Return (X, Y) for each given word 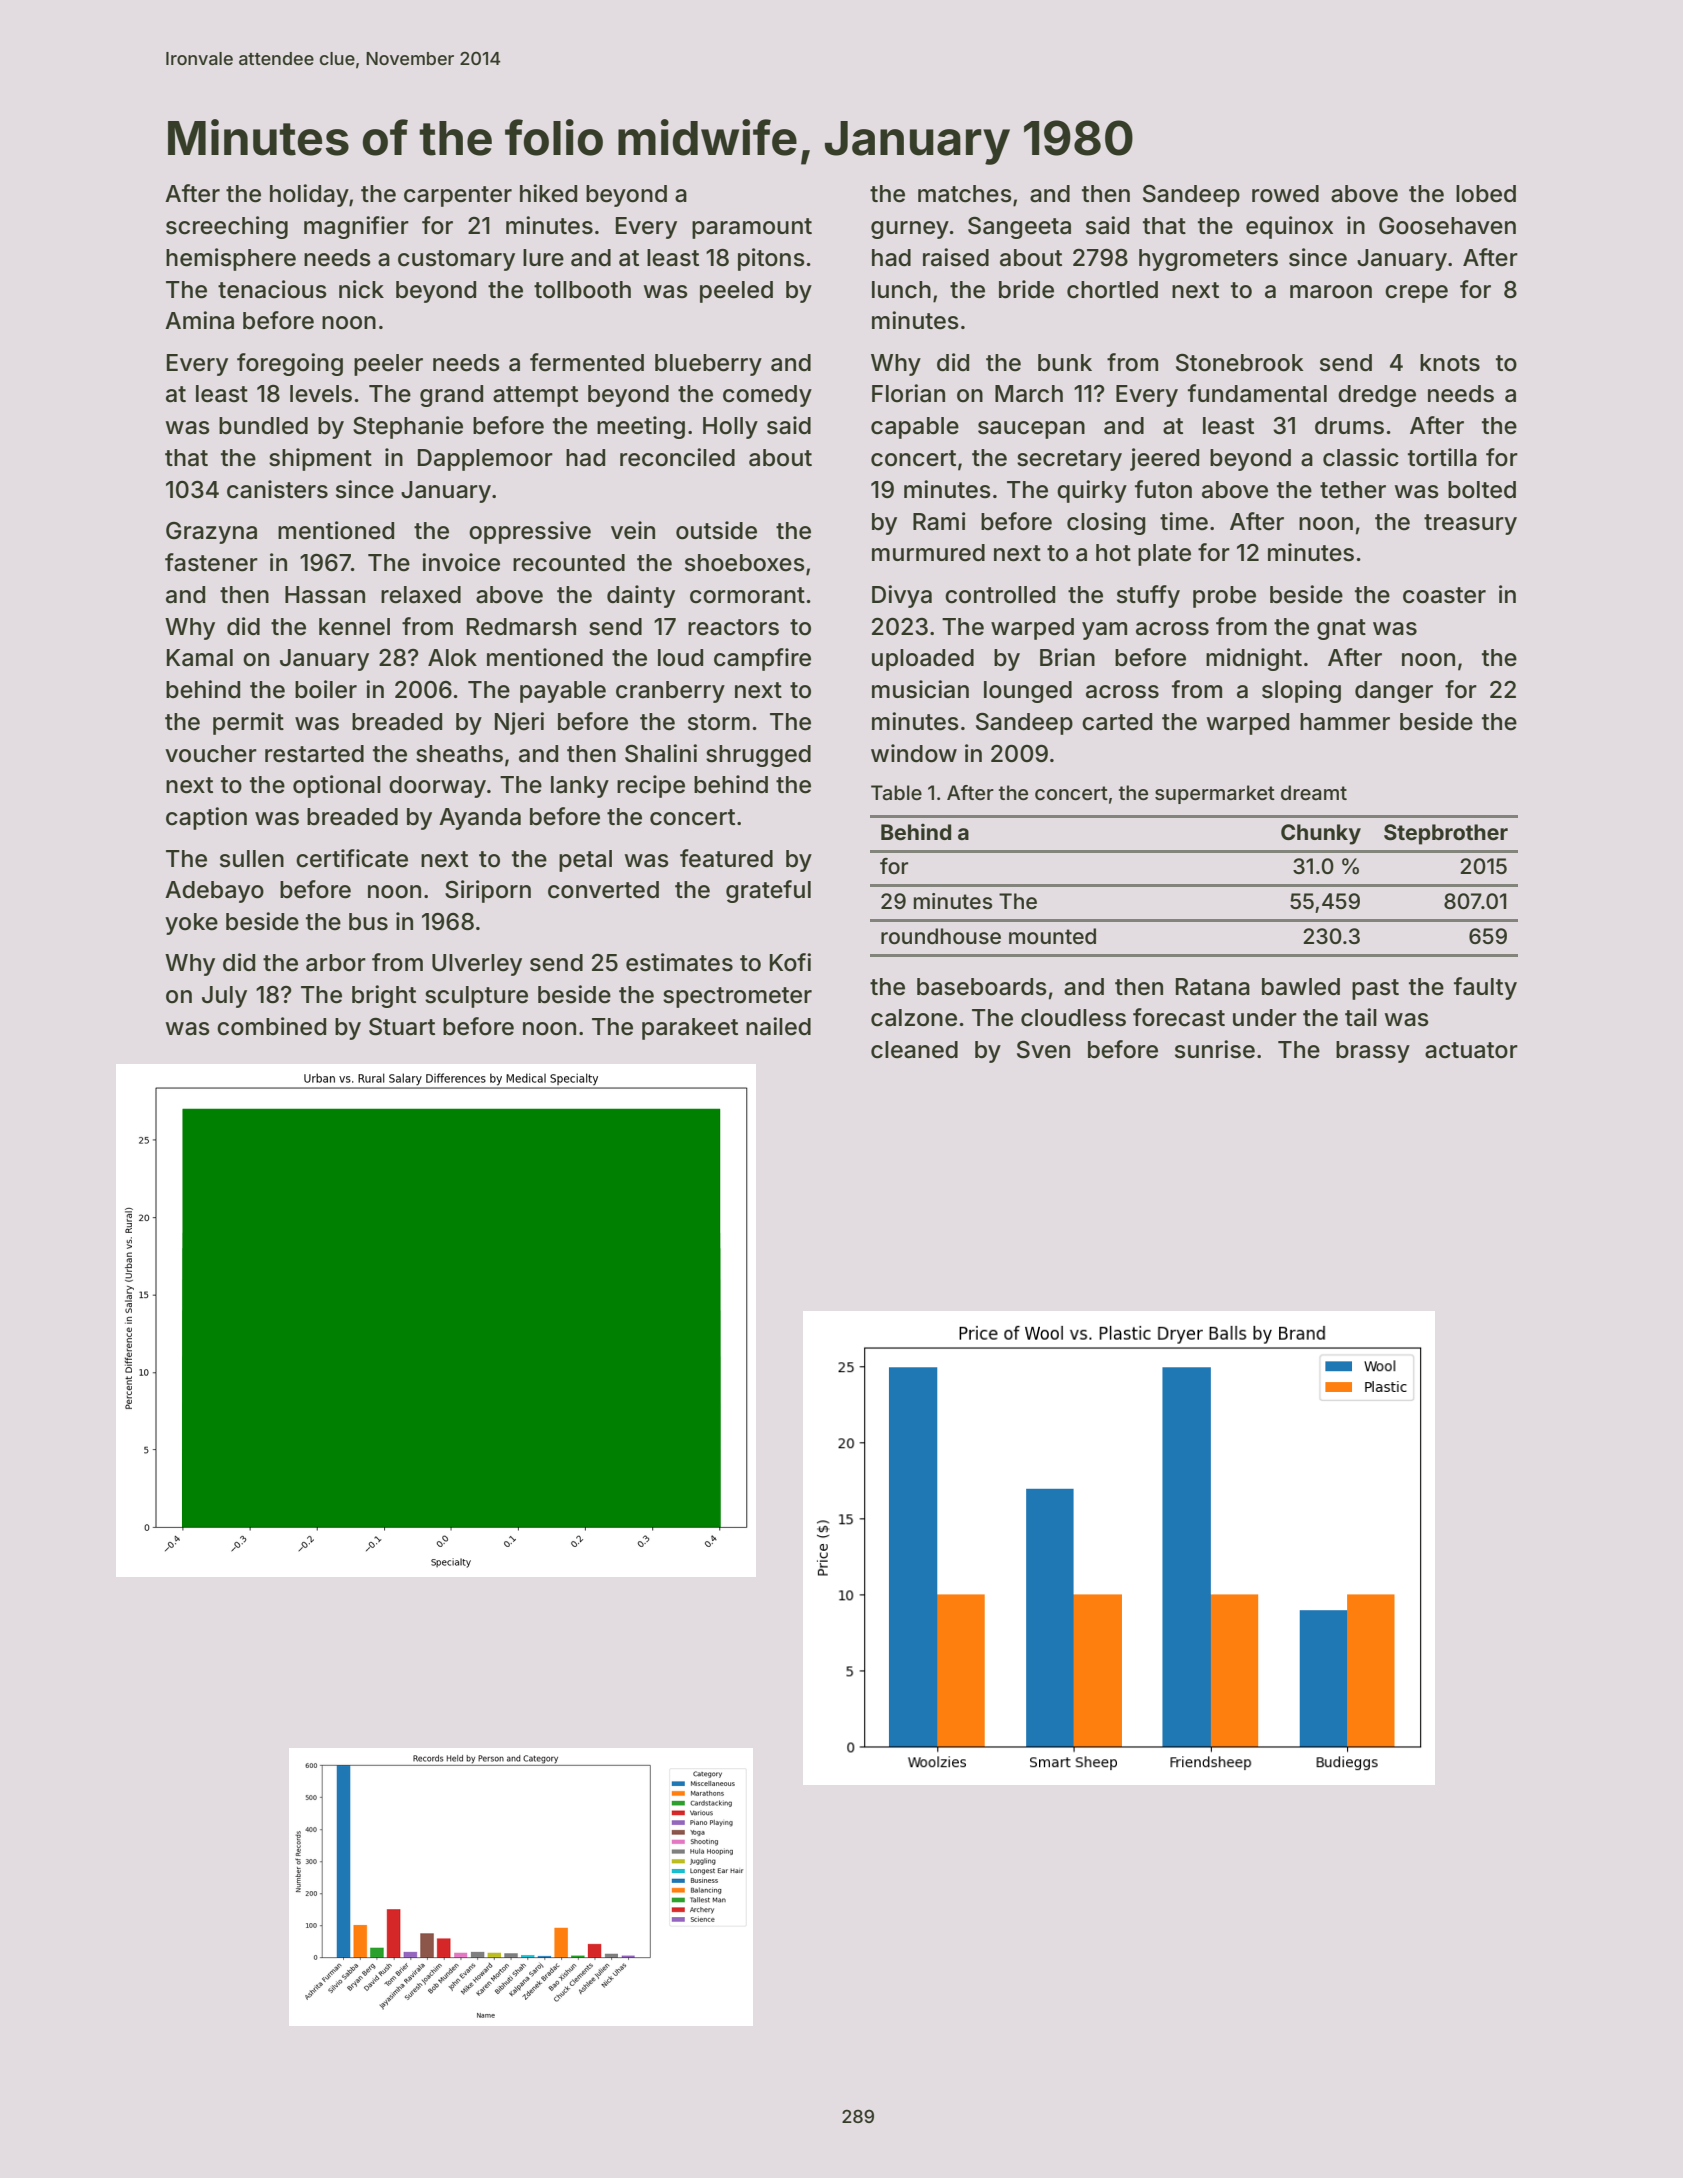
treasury (1470, 524)
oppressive (530, 532)
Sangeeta (1019, 228)
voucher (211, 754)
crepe (1416, 294)
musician (920, 689)
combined (271, 1026)
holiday (309, 195)
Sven (1043, 1050)
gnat (1341, 629)
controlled (1000, 595)
